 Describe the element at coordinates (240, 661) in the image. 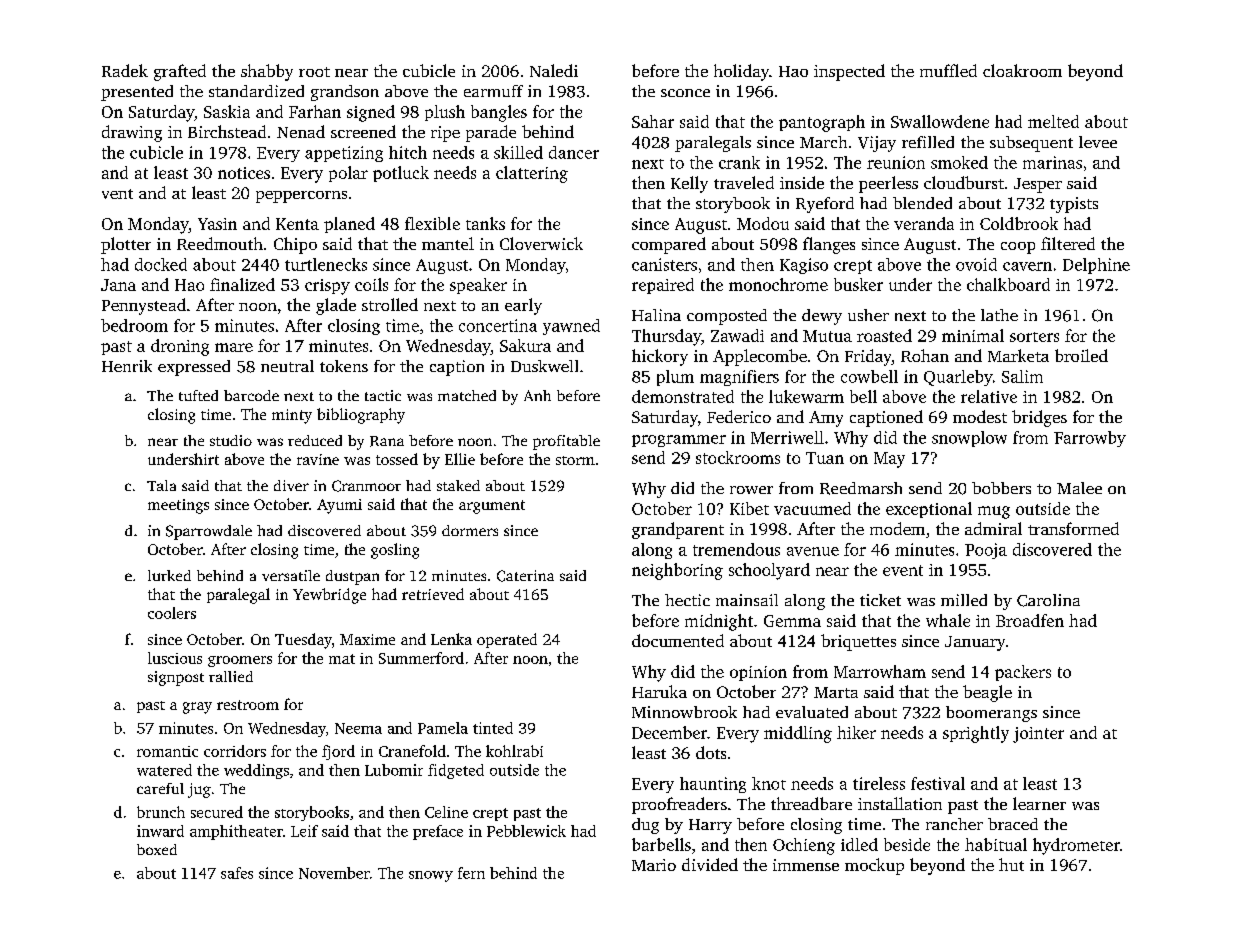

I see `groomers` at that location.
